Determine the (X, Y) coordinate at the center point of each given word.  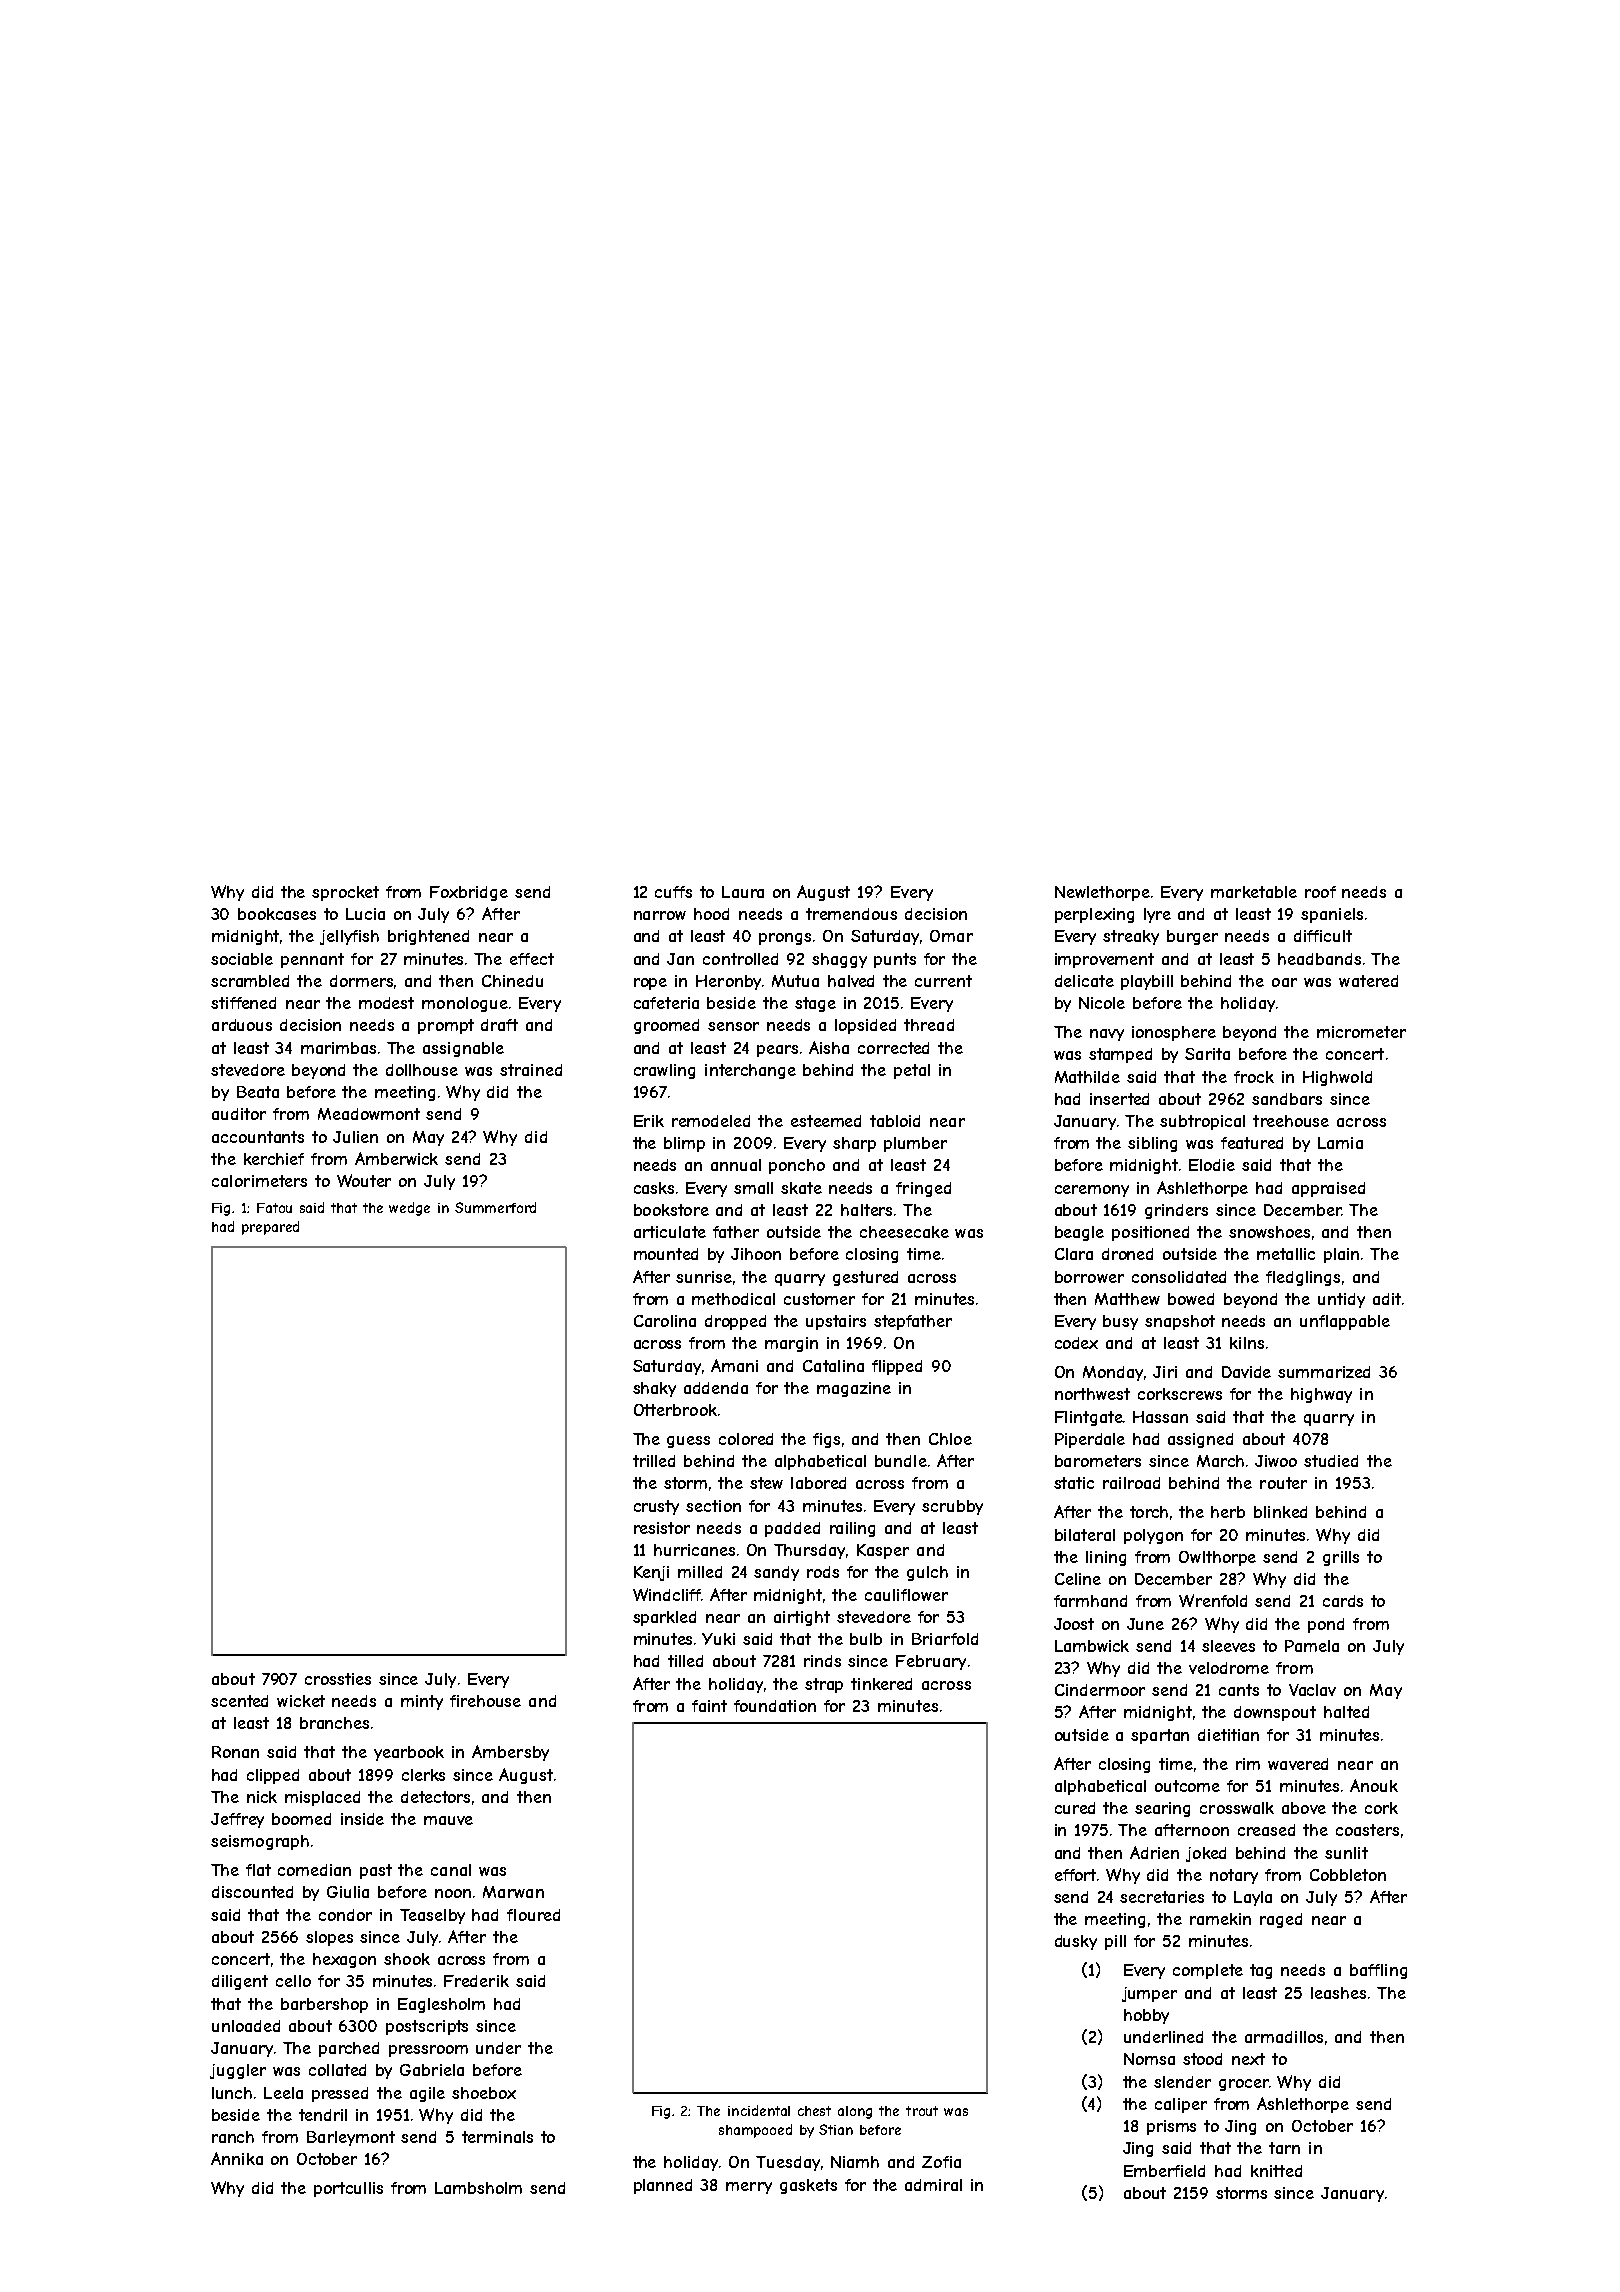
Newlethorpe (1102, 893)
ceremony (1092, 1191)
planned (663, 2186)
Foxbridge (469, 893)
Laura (743, 892)
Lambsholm (478, 2188)
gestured (865, 1278)
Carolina (665, 1321)
